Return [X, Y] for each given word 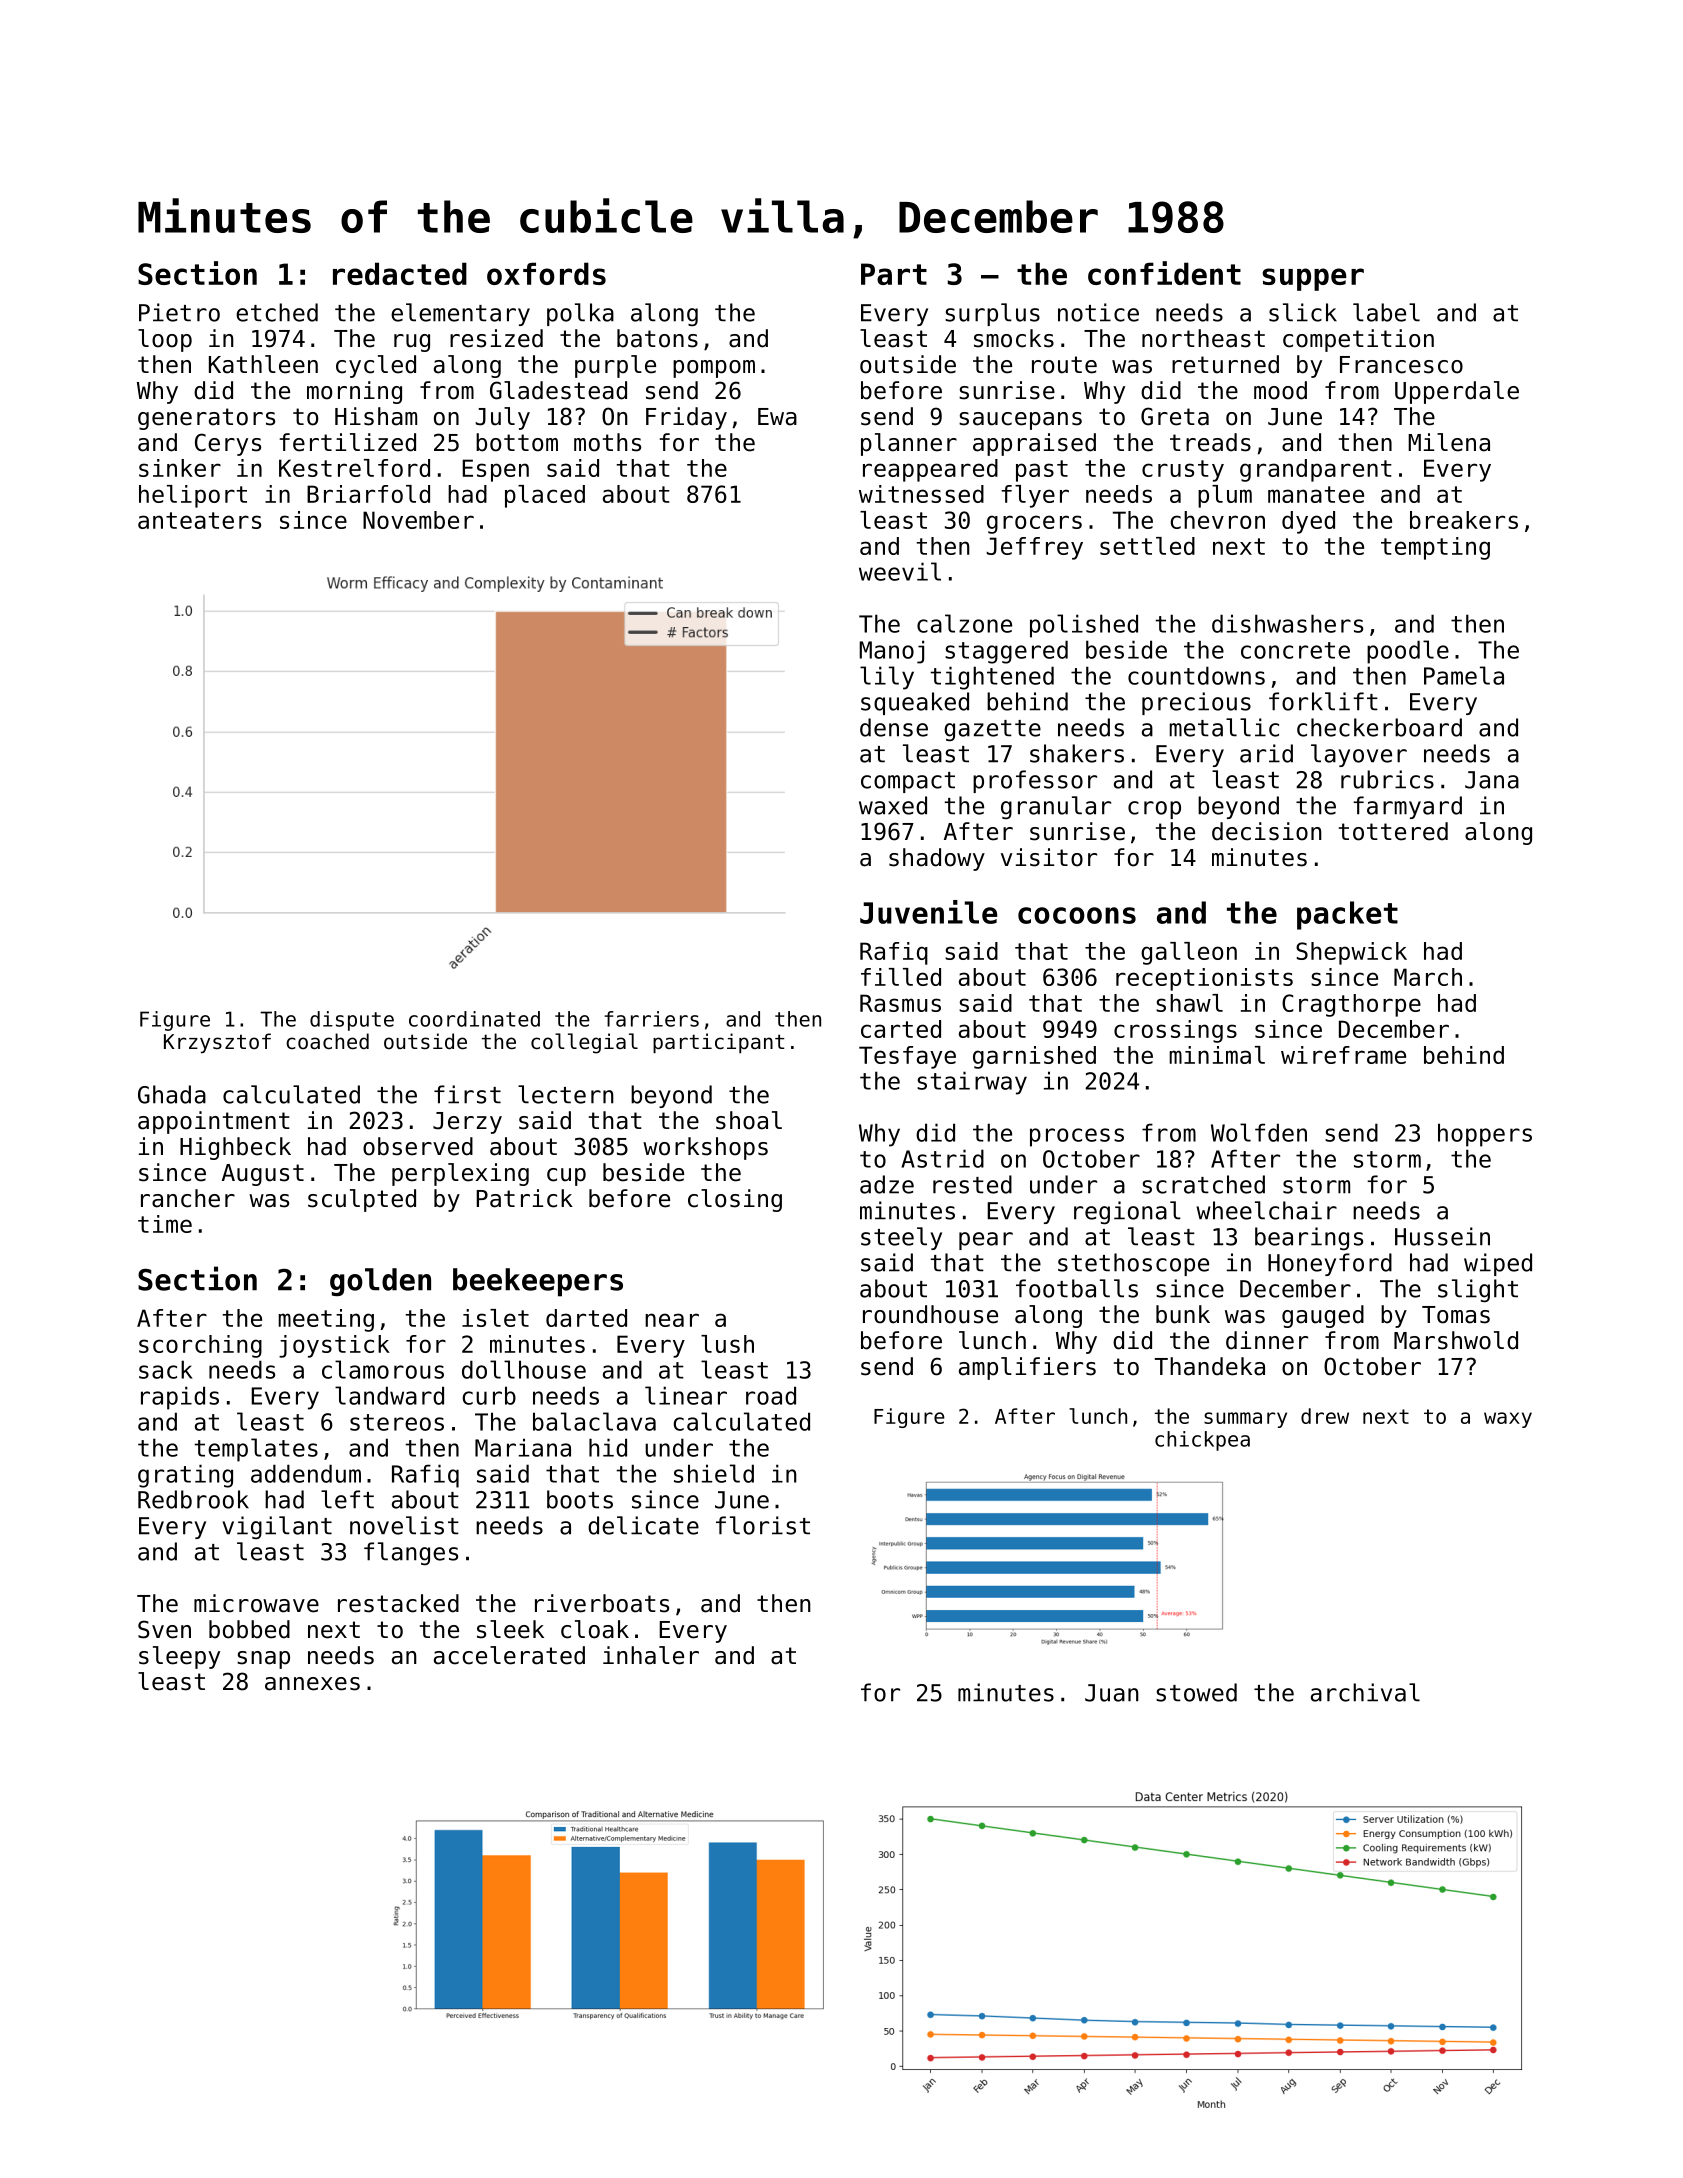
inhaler [651, 1655]
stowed [1196, 1692]
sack [166, 1369]
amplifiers [1027, 1368]
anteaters [199, 520]
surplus [992, 314]
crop [1154, 810]
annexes [312, 1684]
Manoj [891, 652]
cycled [376, 366]
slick [1303, 312]
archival [1365, 1692]
